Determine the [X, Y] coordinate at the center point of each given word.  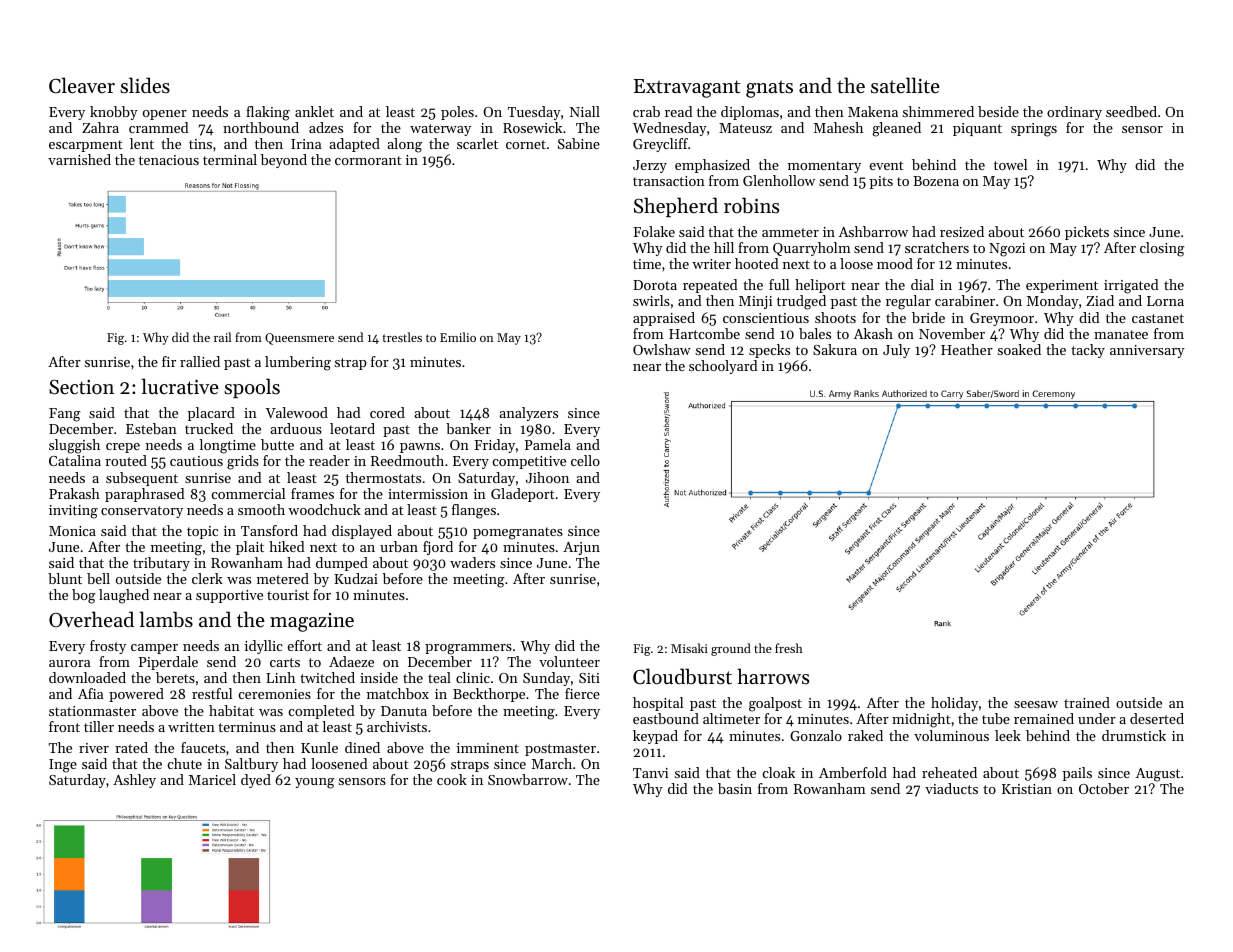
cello [585, 460]
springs [1034, 130]
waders [472, 562]
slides [145, 85]
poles [457, 113]
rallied [200, 361]
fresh [789, 648]
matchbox [398, 693]
